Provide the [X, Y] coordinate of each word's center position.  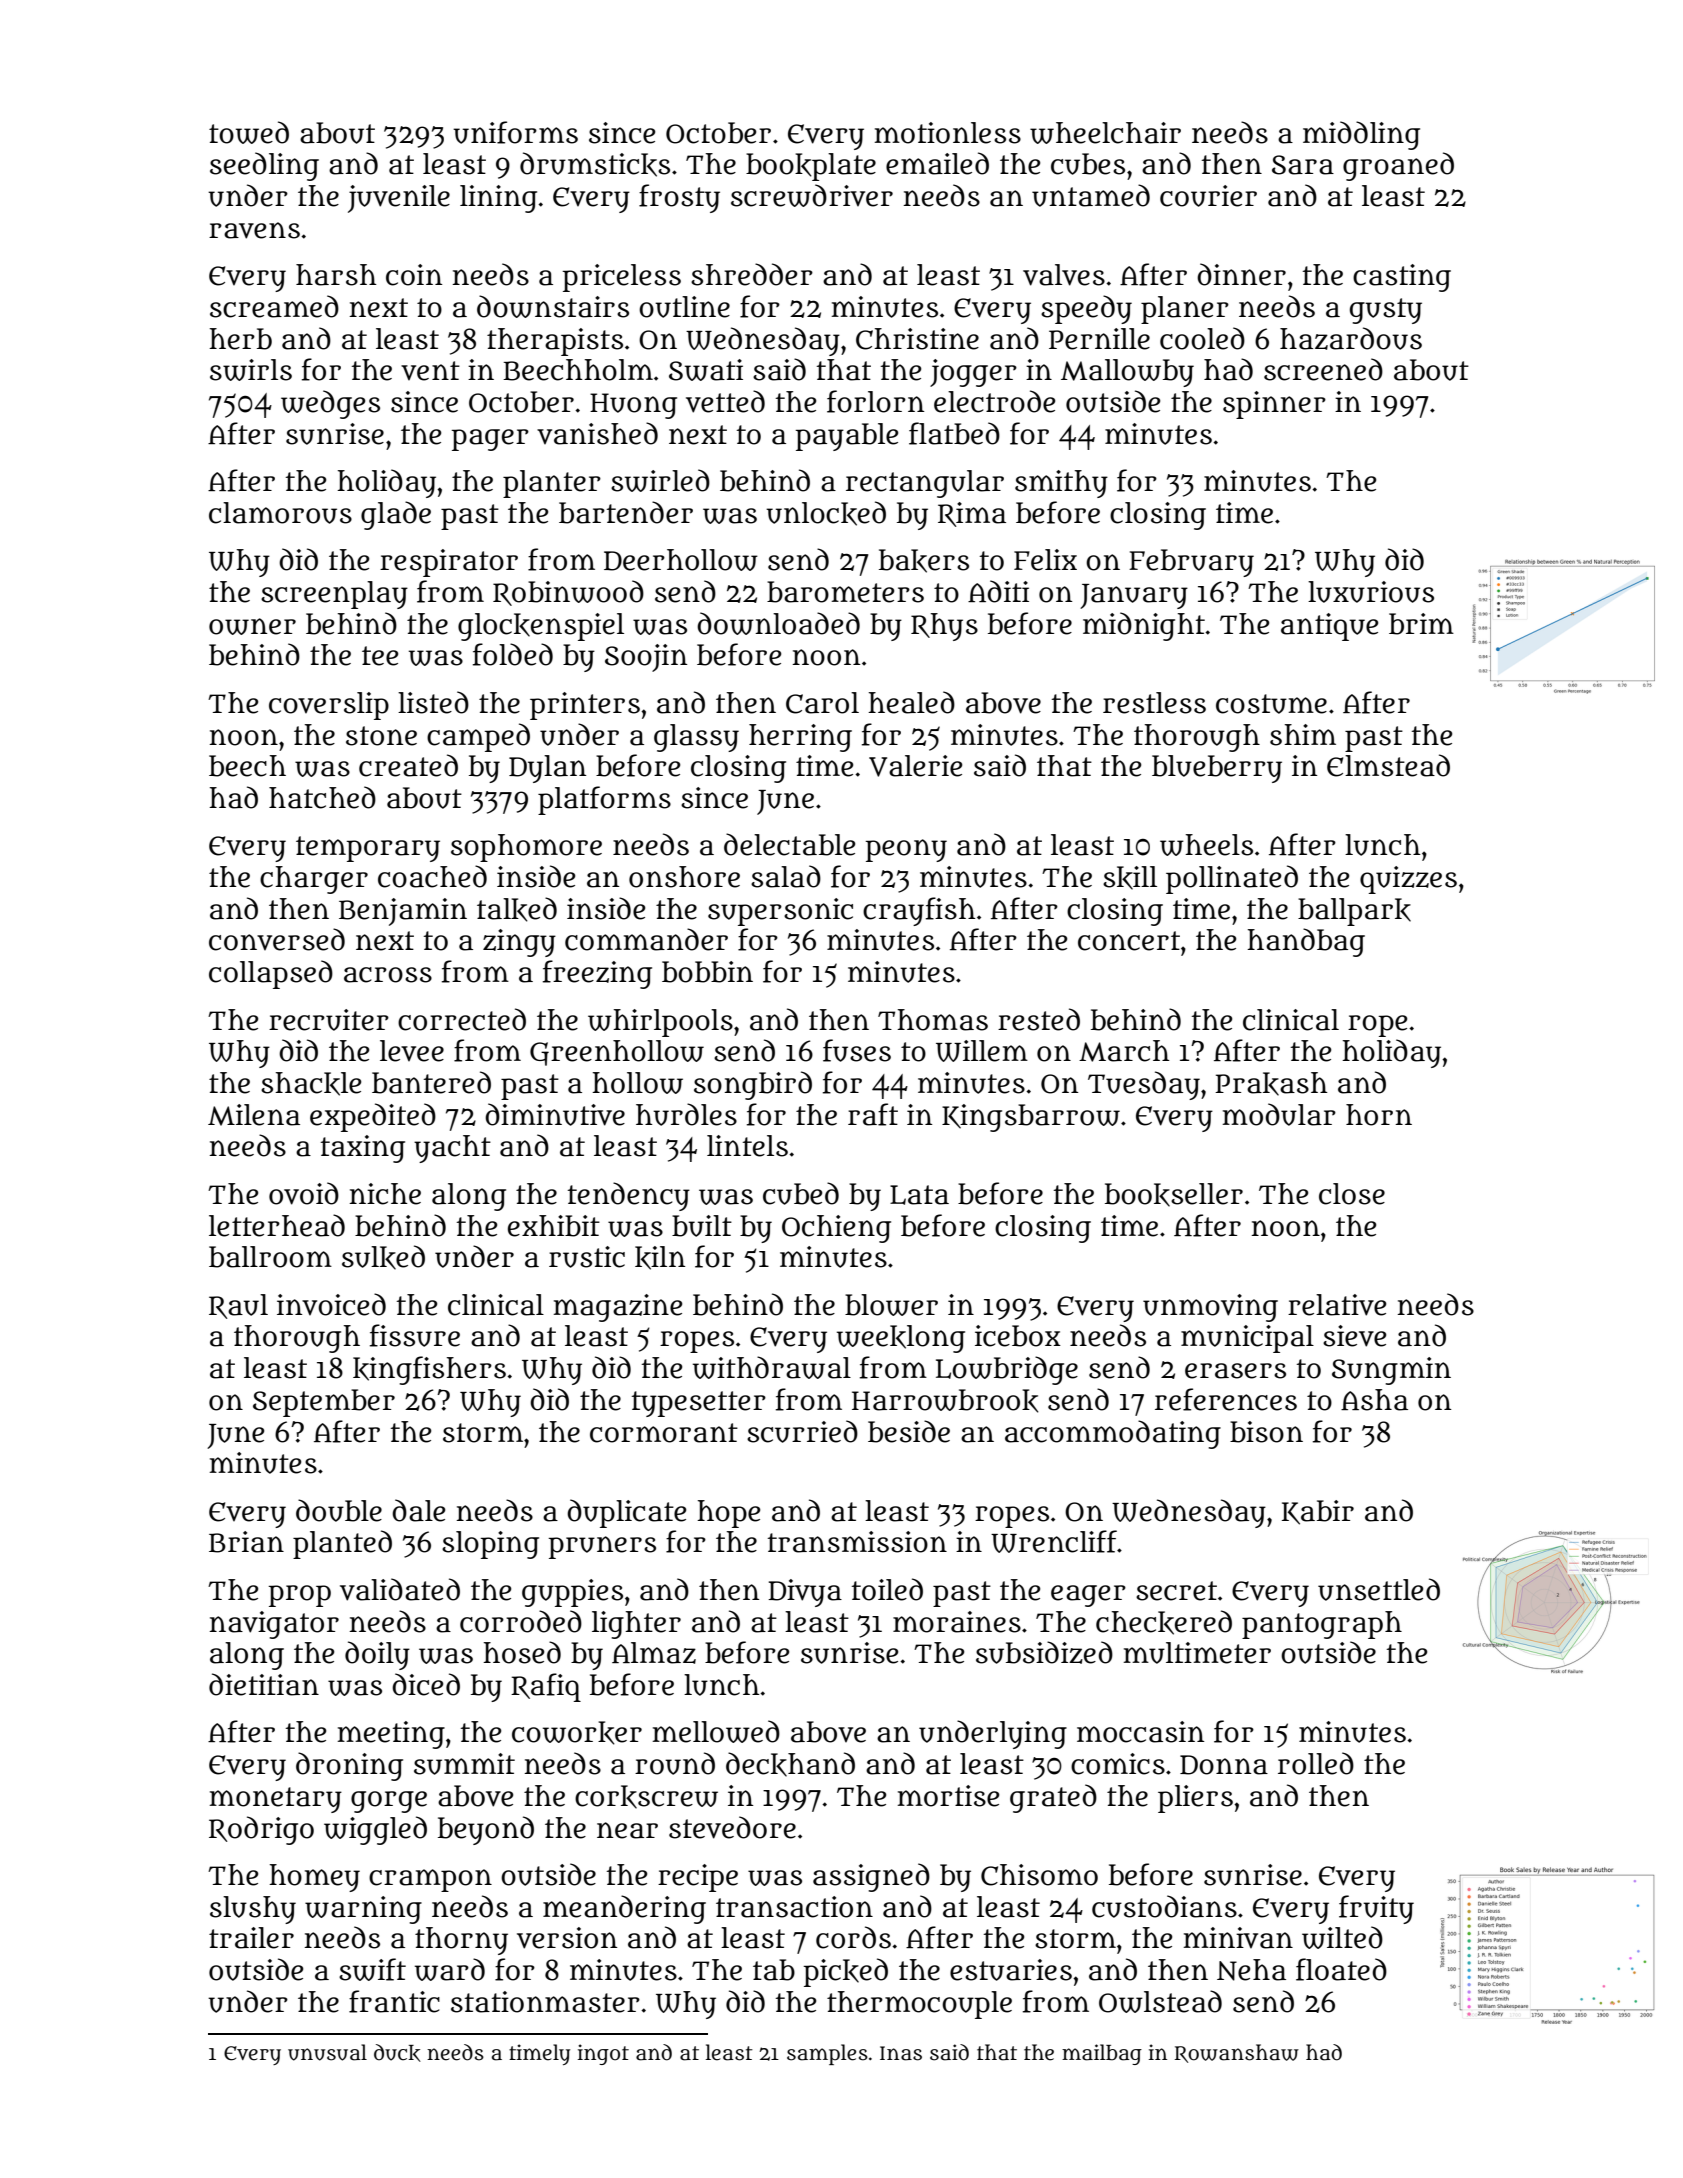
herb [240, 339]
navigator [274, 1625]
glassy [696, 738]
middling [1361, 135]
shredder [752, 274]
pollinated [1232, 879]
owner [252, 626]
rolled [1316, 1763]
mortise [948, 1796]
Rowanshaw [1237, 2053]
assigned [871, 1877]
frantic [394, 2001]
